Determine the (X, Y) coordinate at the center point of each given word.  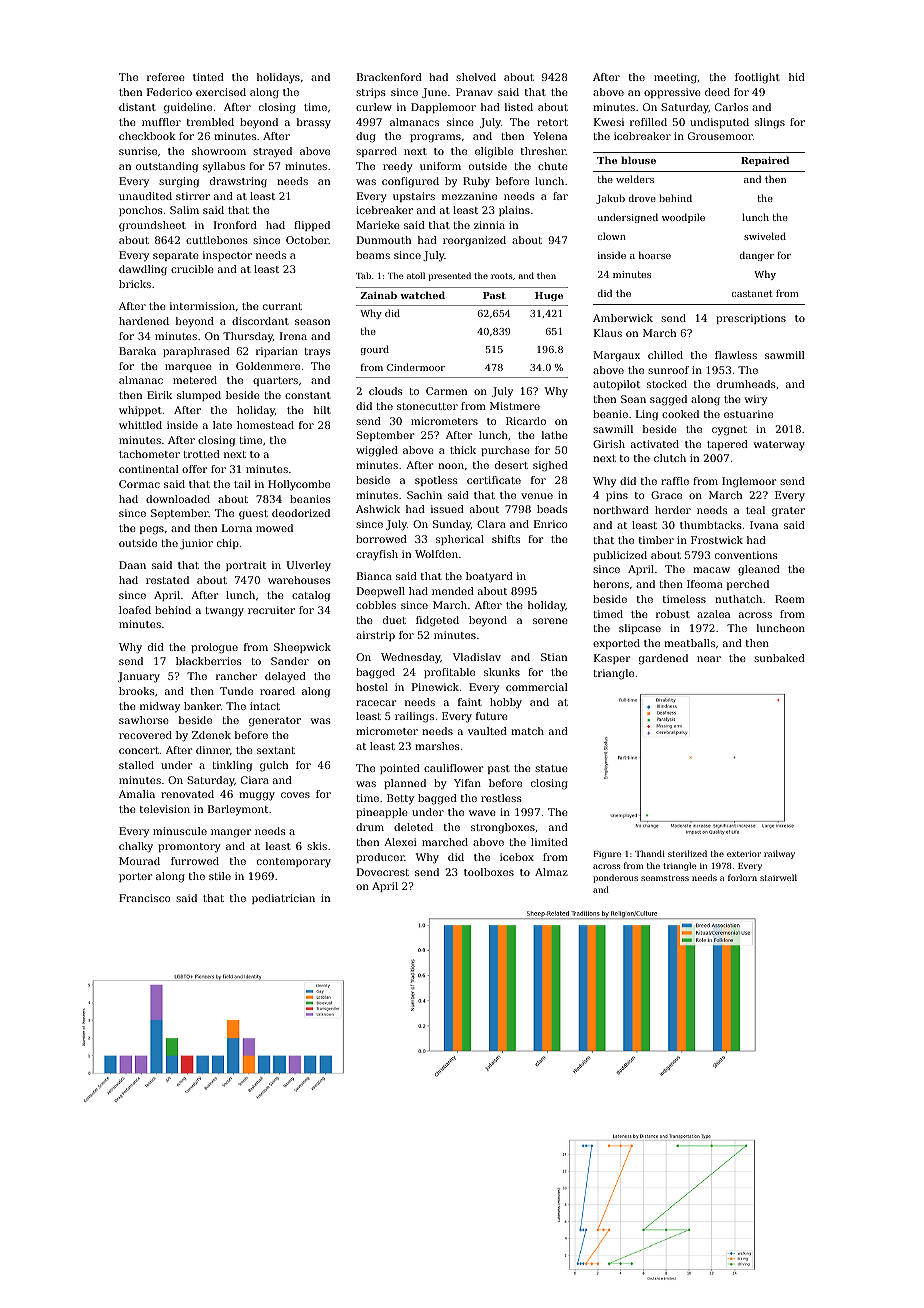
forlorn (742, 877)
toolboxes (489, 872)
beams (373, 255)
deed (717, 92)
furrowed (195, 861)
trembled (210, 122)
